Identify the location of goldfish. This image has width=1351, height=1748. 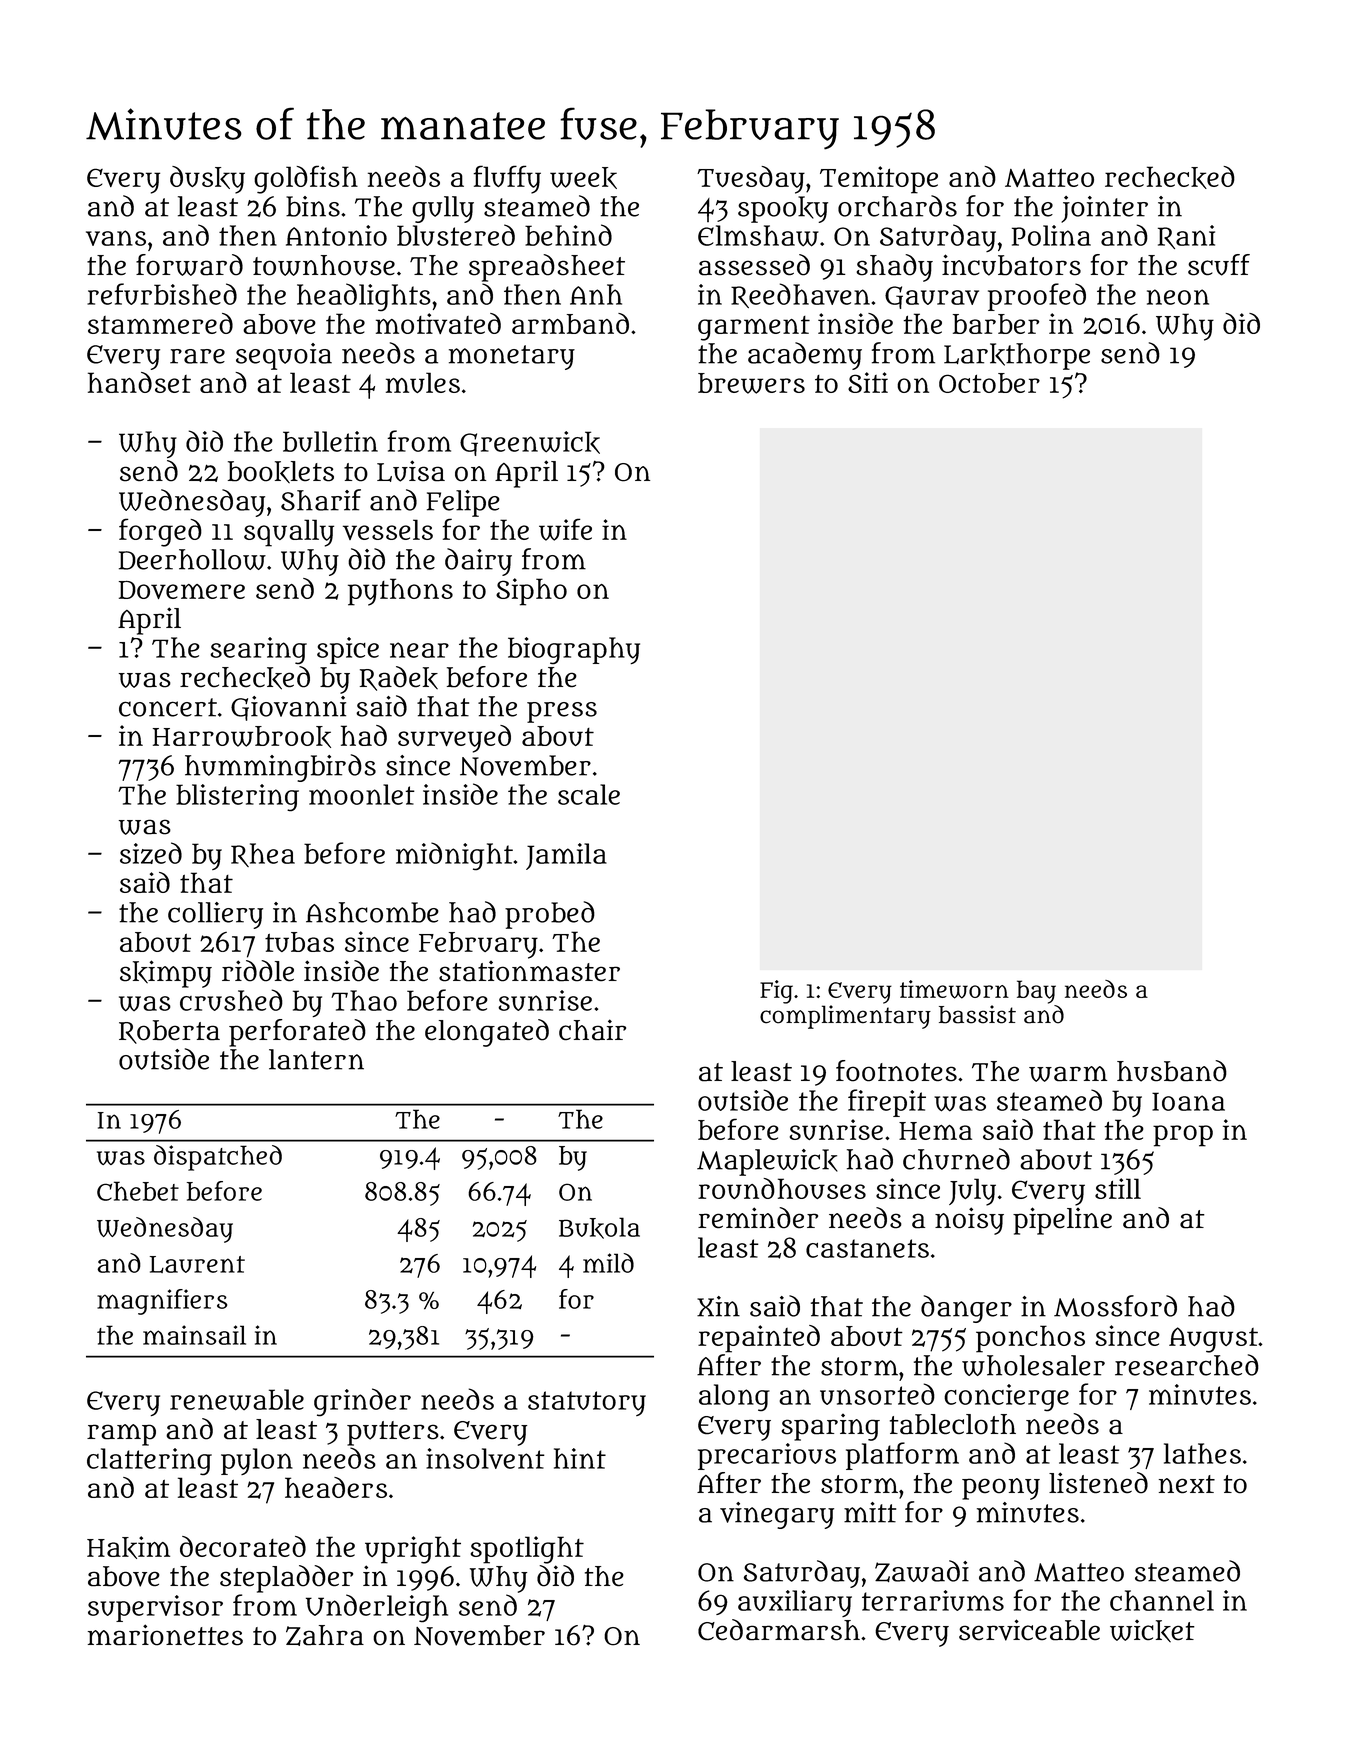
(306, 179).
